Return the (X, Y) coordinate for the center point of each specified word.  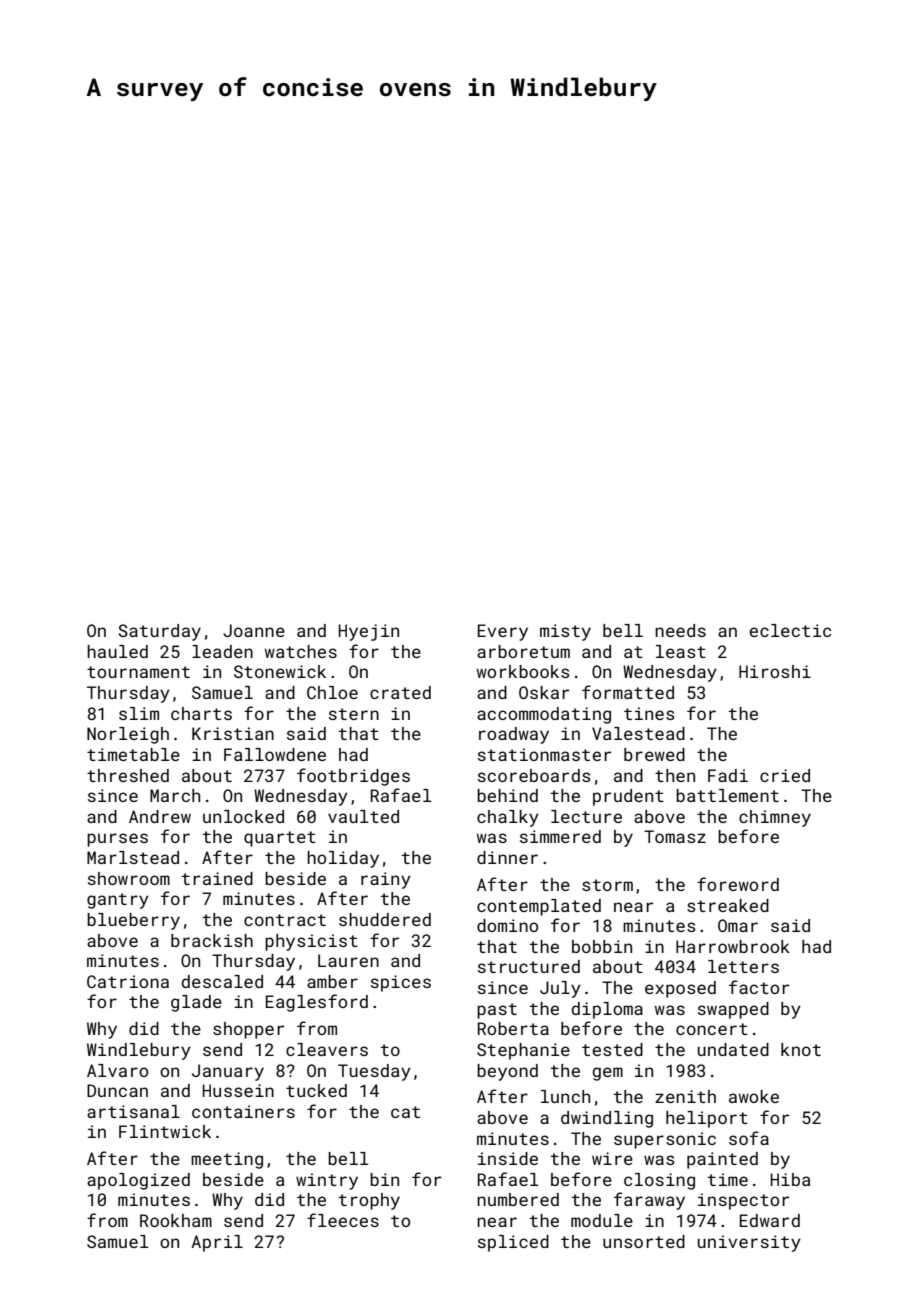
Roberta (513, 1028)
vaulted (363, 816)
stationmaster (544, 754)
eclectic (790, 630)
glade (196, 1003)
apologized (138, 1181)
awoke (754, 1096)
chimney (775, 818)
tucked (316, 1090)
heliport (707, 1119)
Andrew (160, 816)
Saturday (160, 632)
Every (503, 632)
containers (243, 1111)
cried (785, 775)
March (175, 795)
